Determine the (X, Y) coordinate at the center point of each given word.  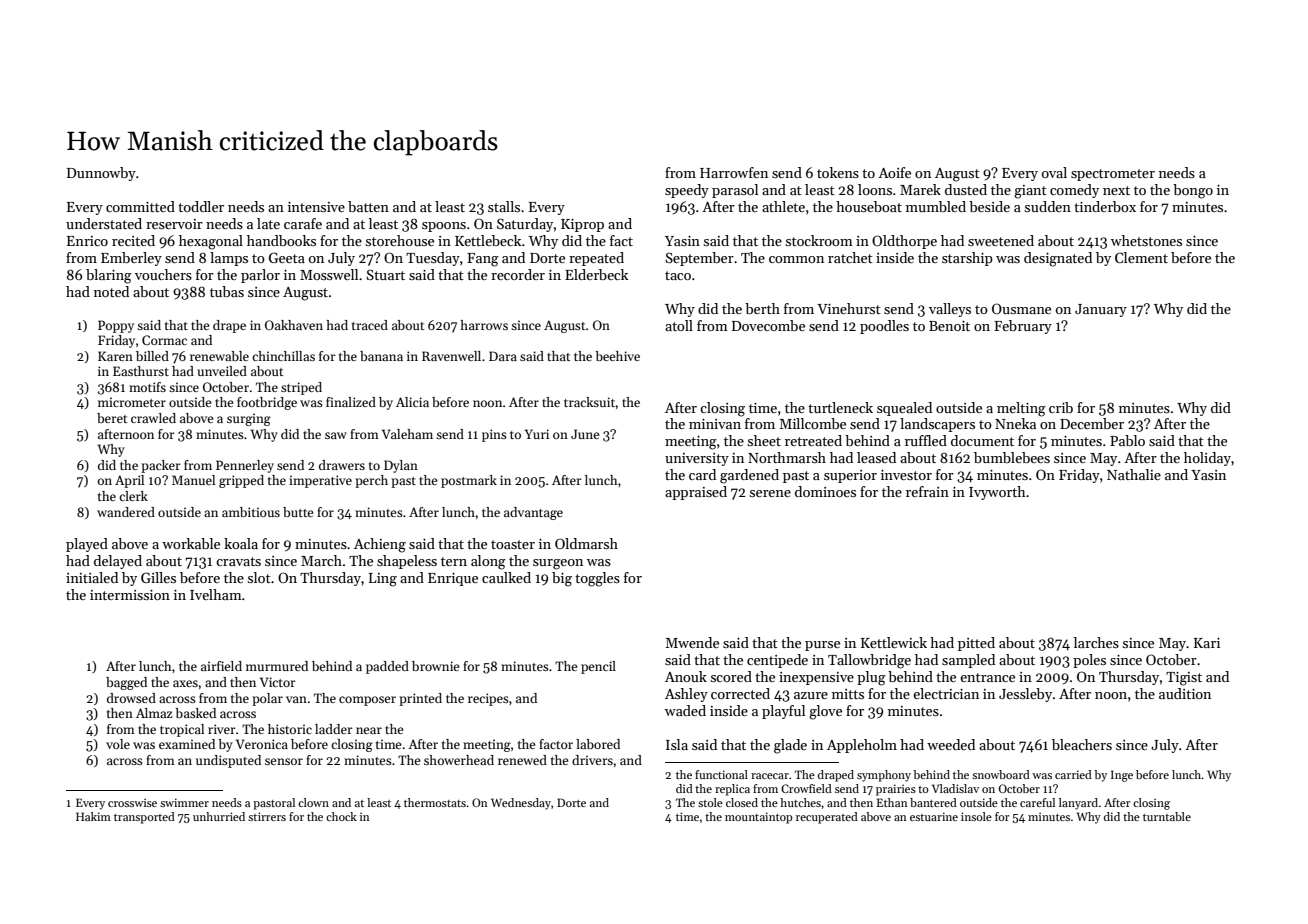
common (796, 259)
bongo (1193, 191)
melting (1021, 409)
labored (598, 744)
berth (762, 308)
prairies (896, 790)
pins (494, 435)
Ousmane (1021, 308)
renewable (219, 356)
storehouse (400, 240)
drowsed (131, 698)
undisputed (228, 761)
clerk (133, 496)
